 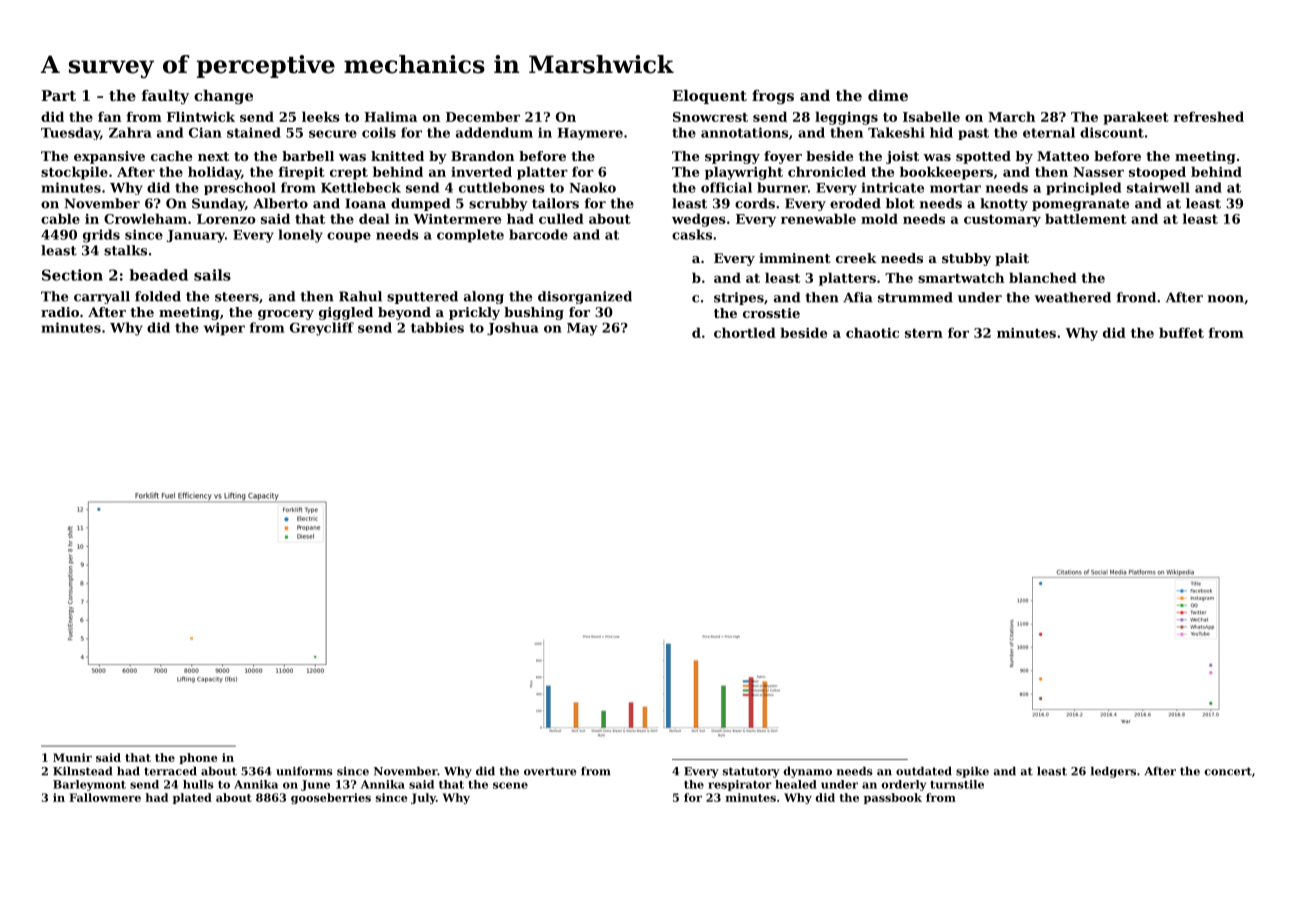 I want to click on Joshua, so click(x=513, y=328).
